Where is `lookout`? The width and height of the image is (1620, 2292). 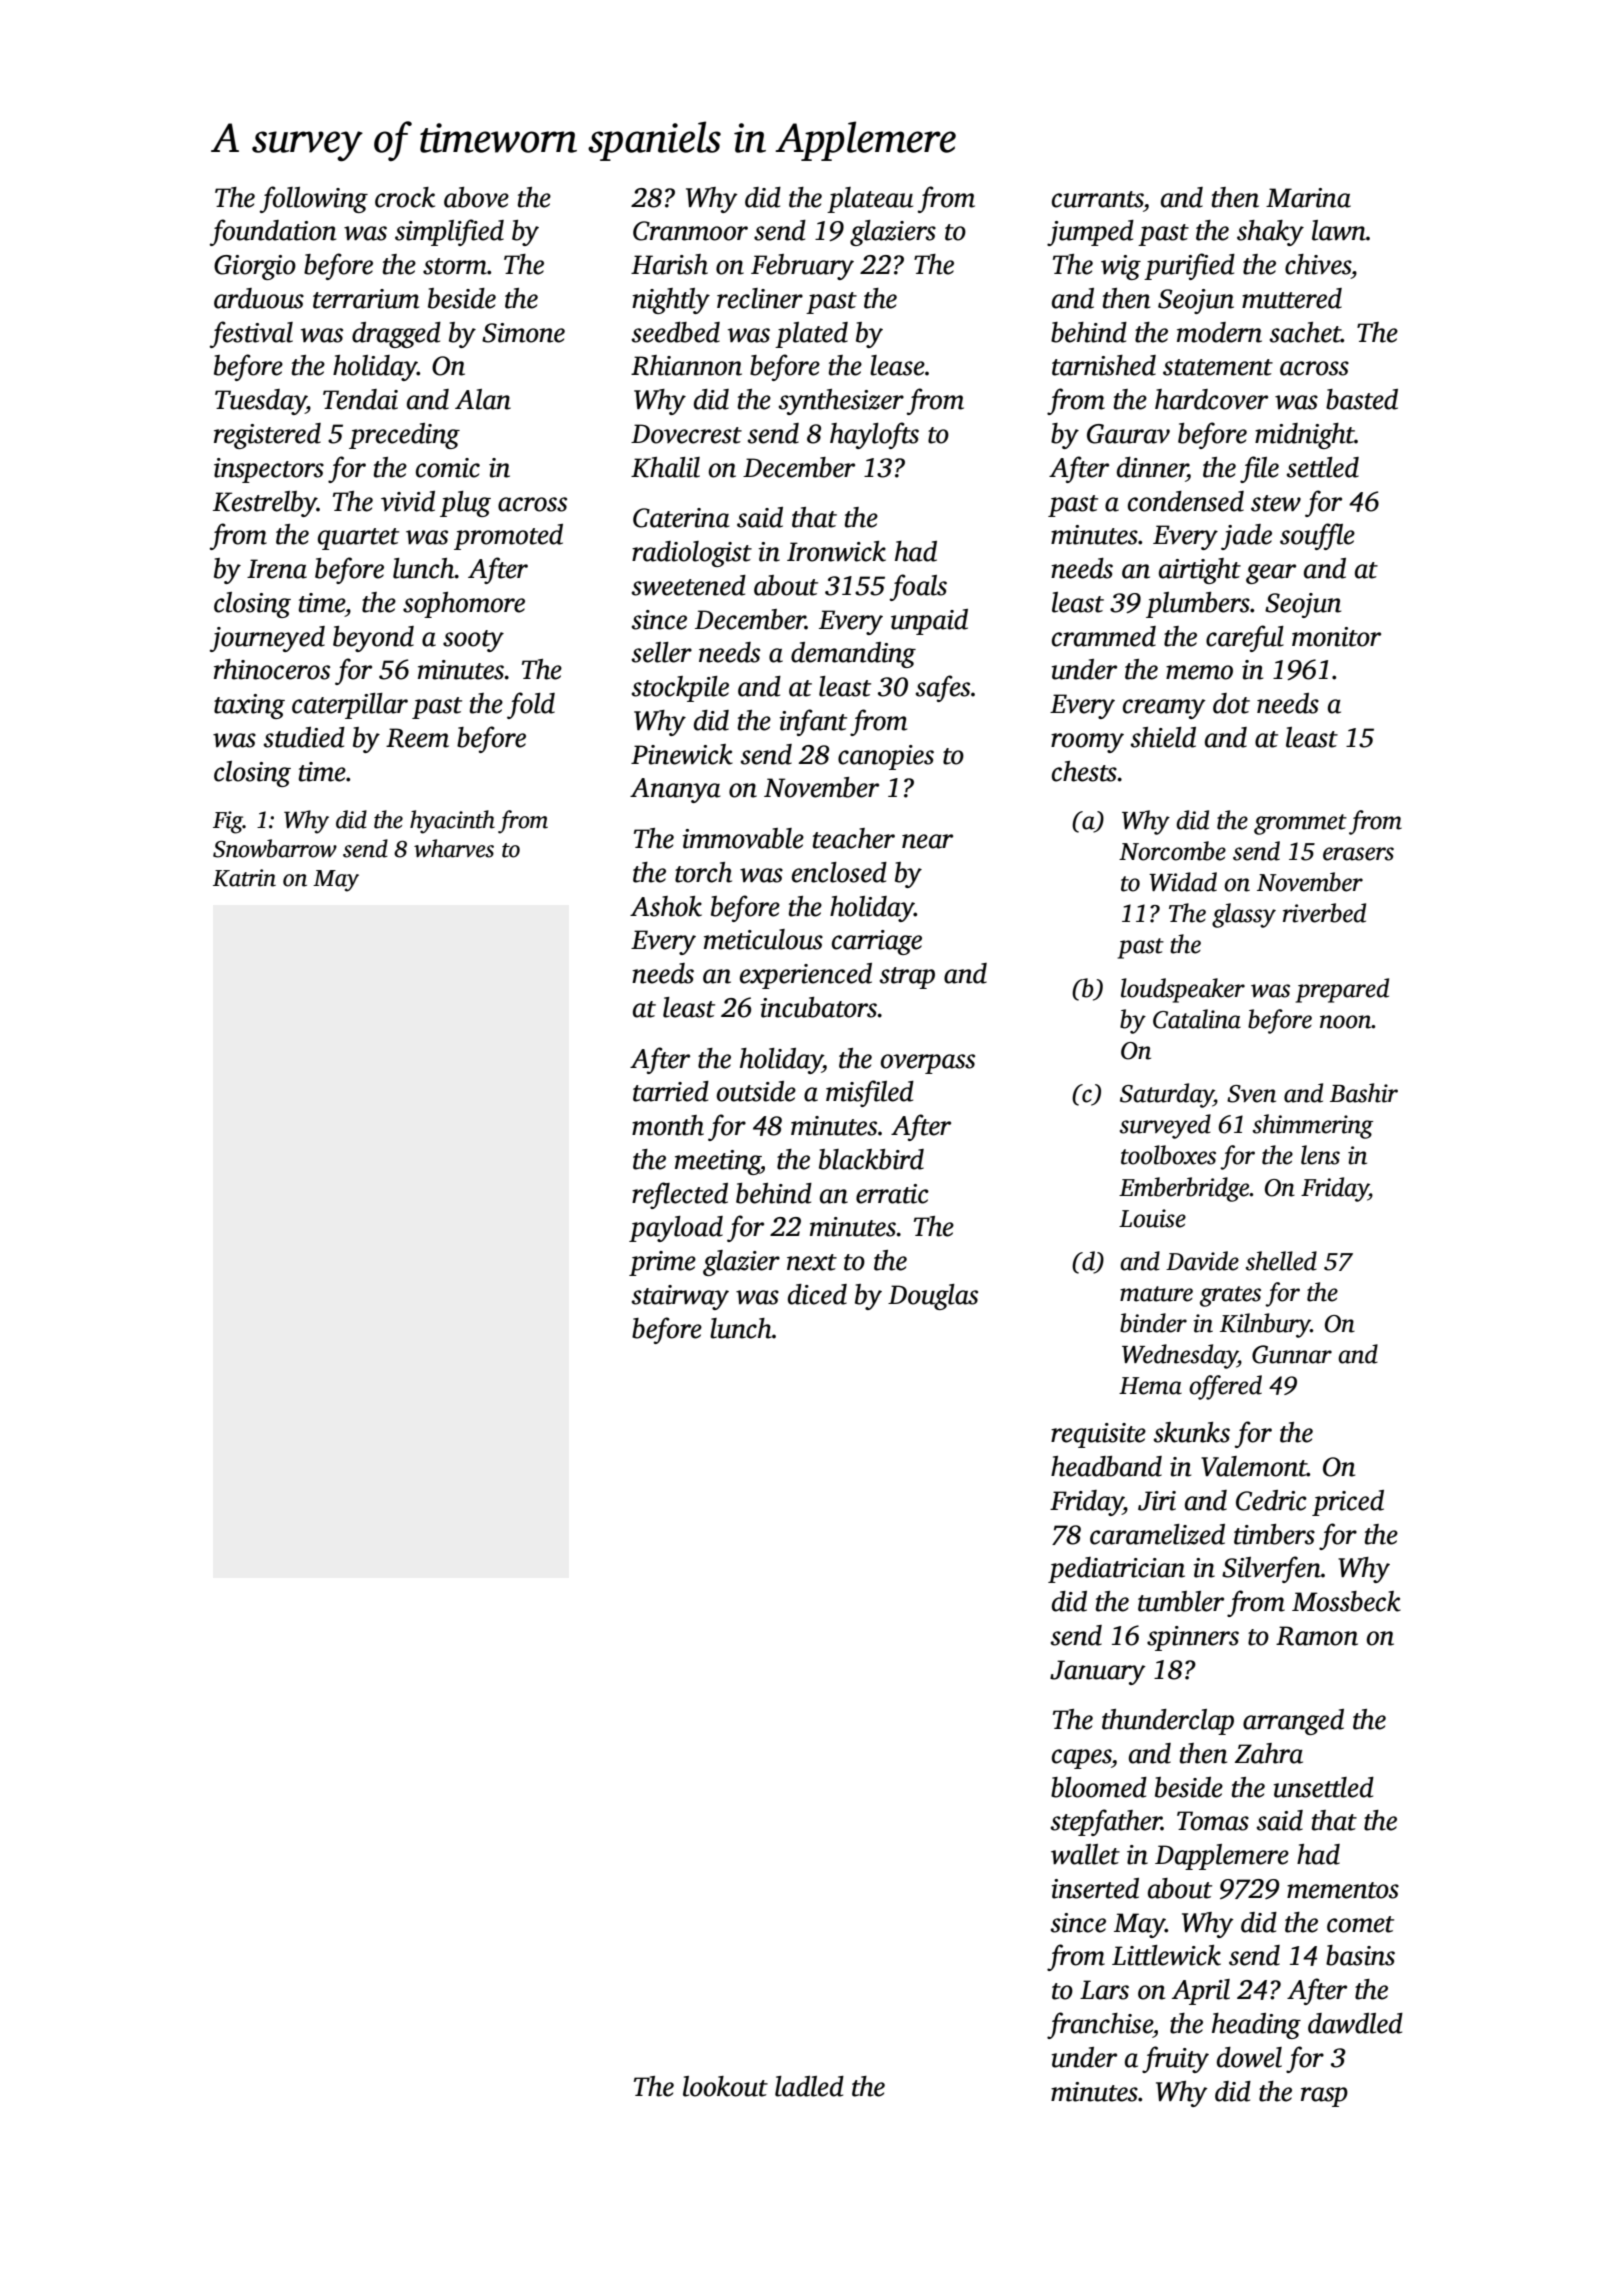
lookout is located at coordinates (725, 2086).
